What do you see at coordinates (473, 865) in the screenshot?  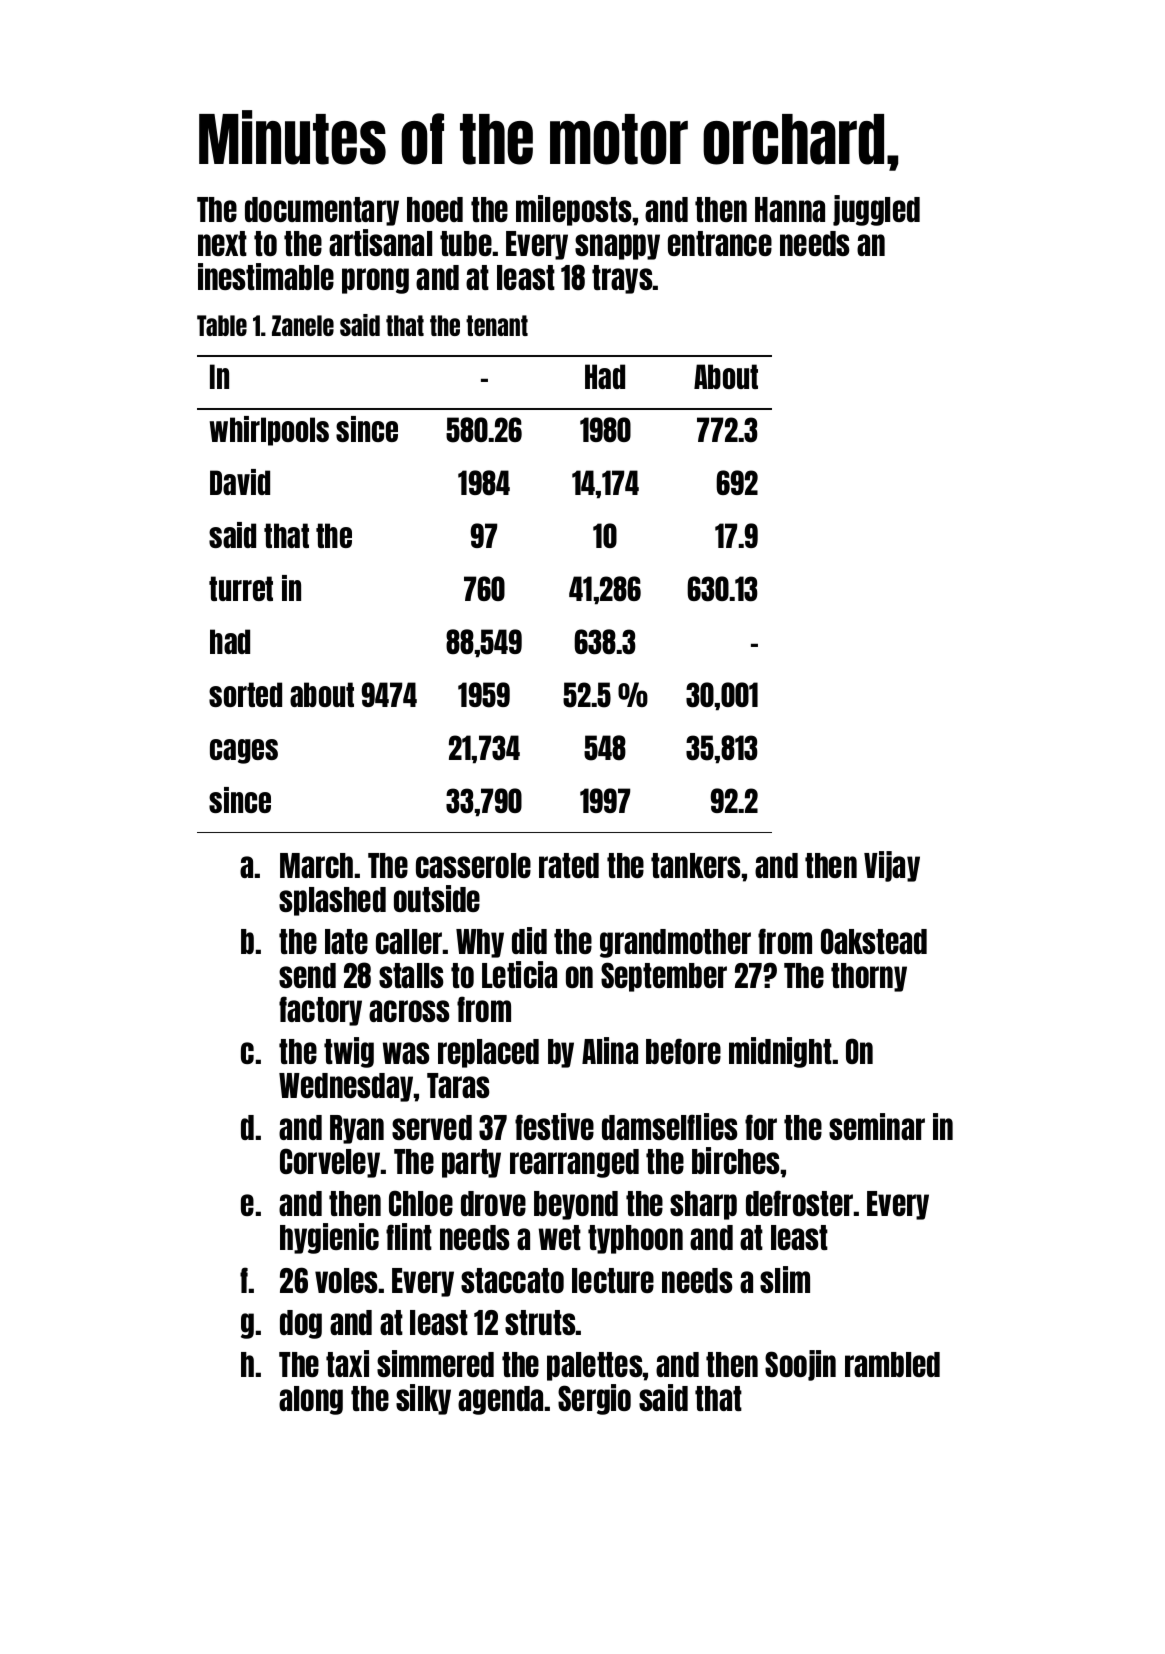 I see `casserole` at bounding box center [473, 865].
